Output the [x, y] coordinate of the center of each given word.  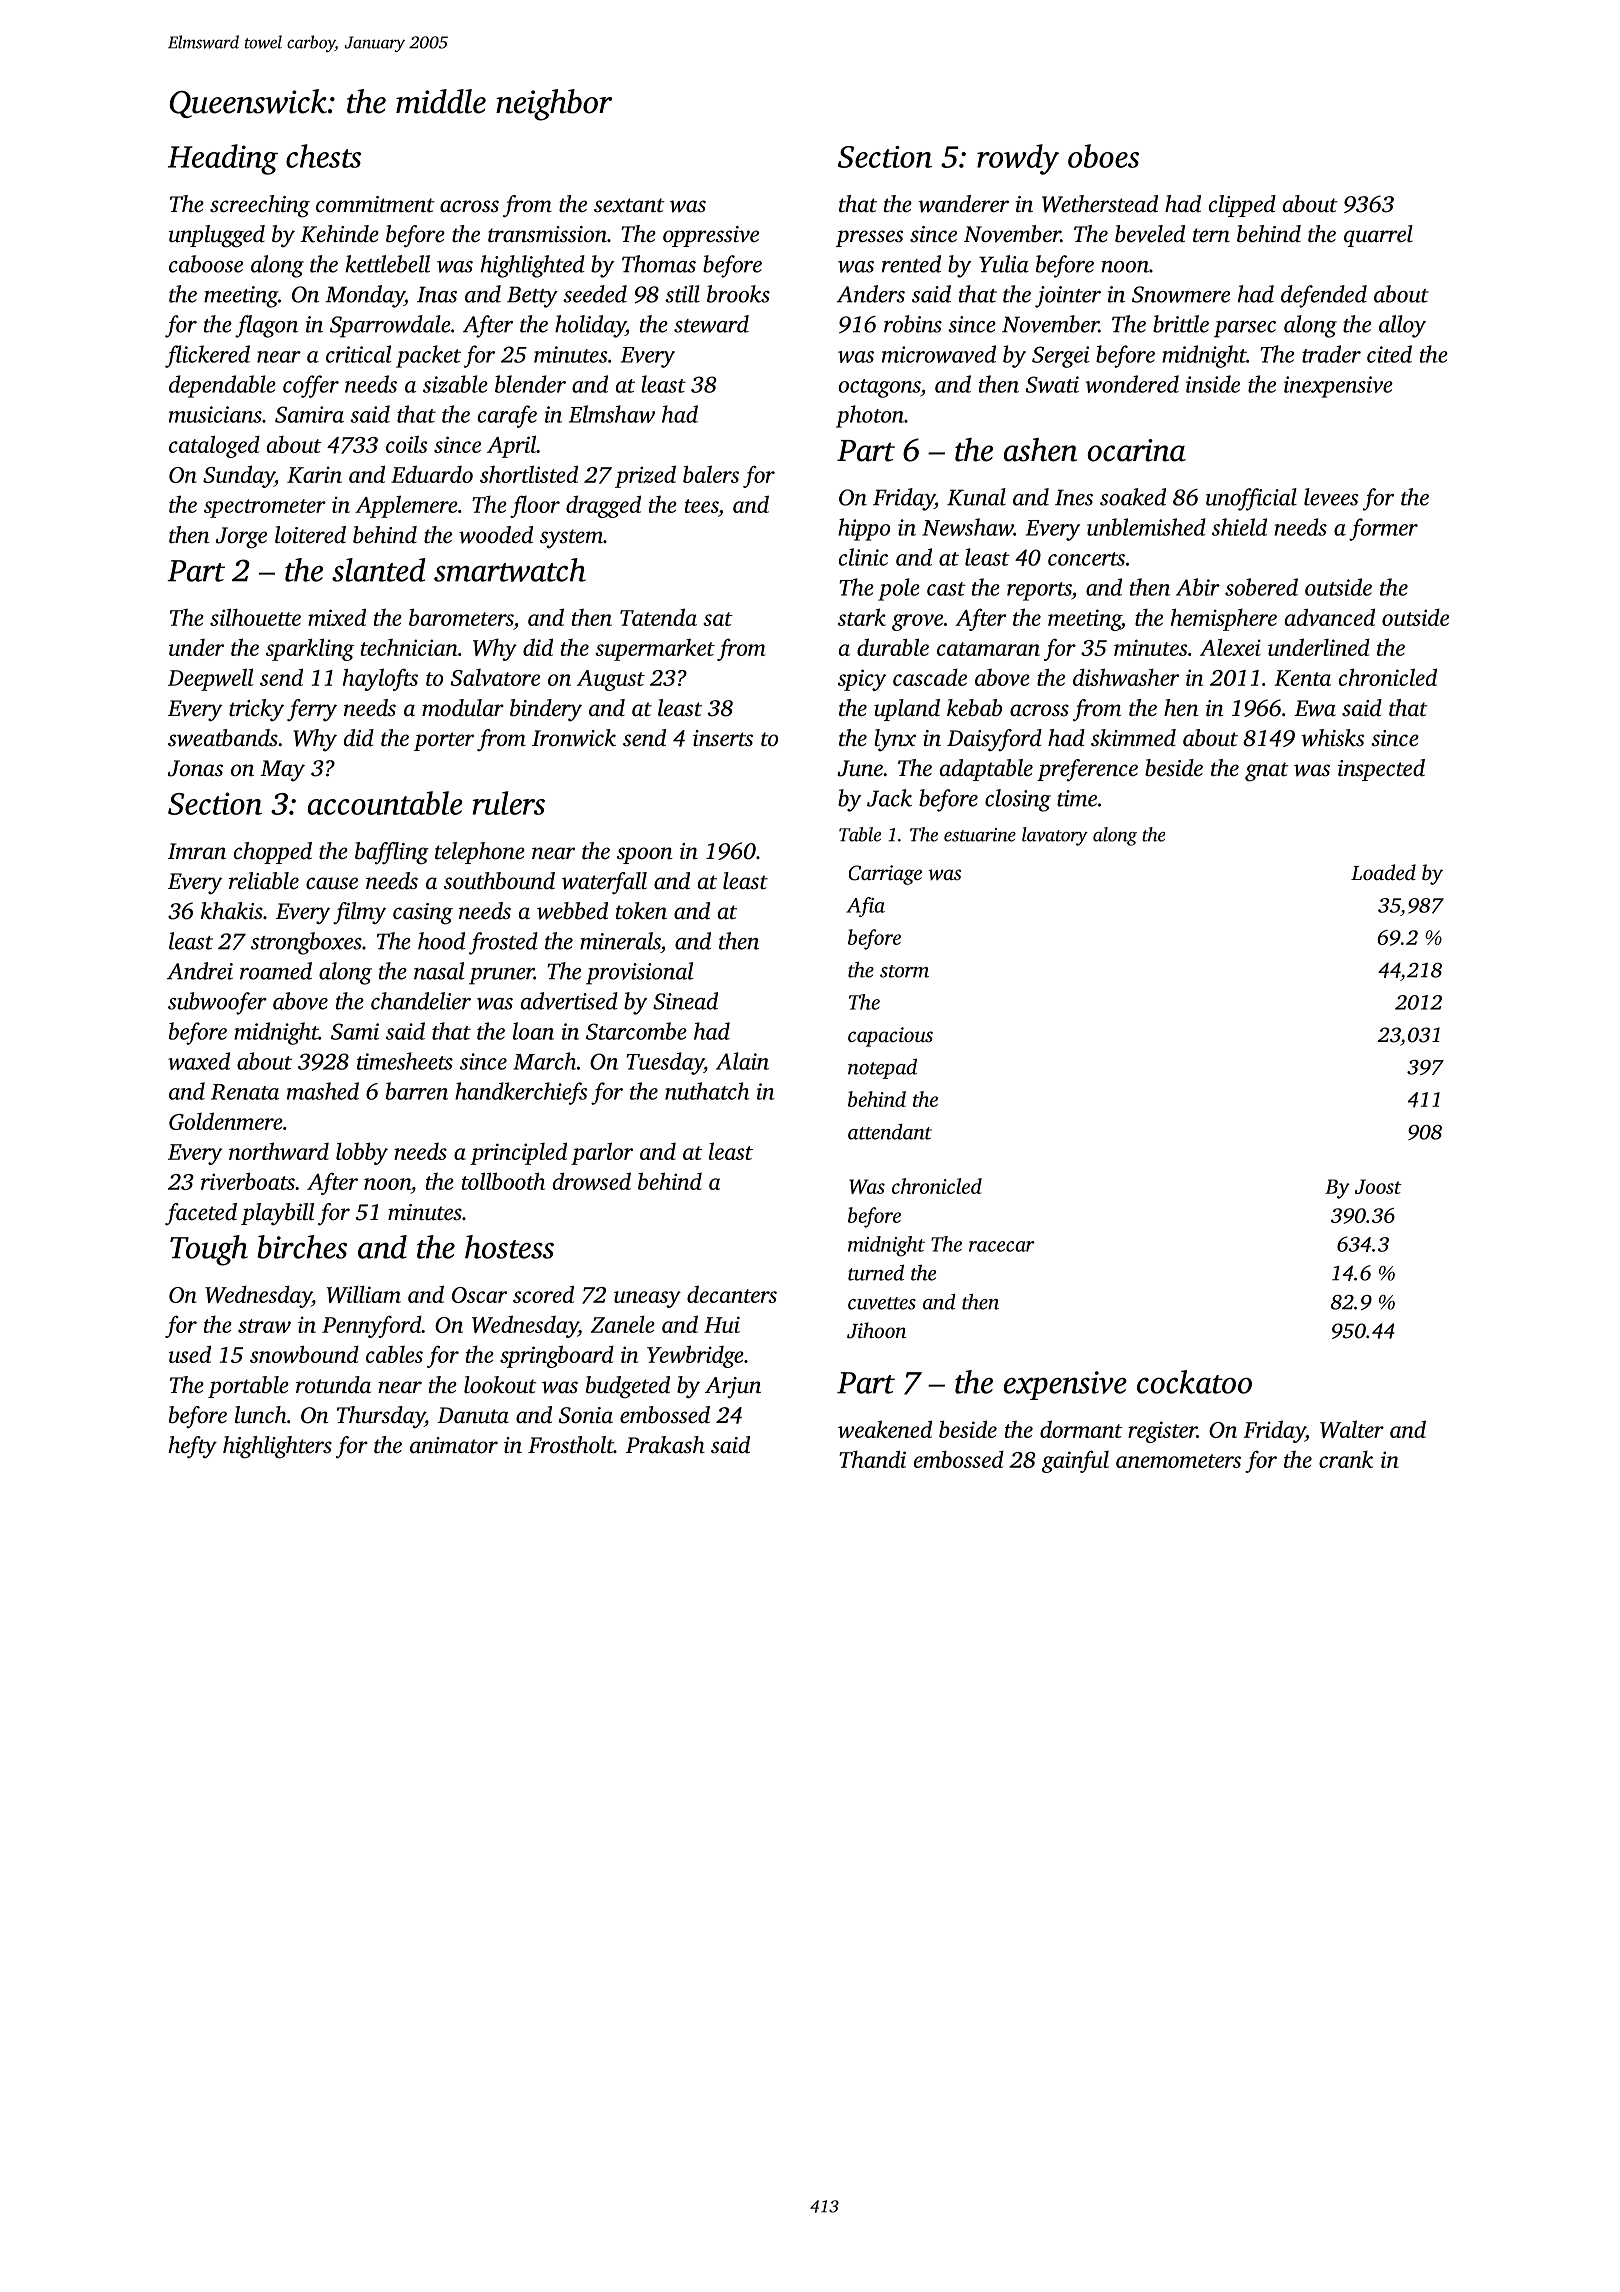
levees [1331, 497]
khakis [232, 911]
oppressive [711, 236]
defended [1324, 296]
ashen [1040, 450]
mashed [323, 1091]
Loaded [1383, 872]
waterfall [604, 883]
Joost [1378, 1186]
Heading [223, 159]
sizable [455, 384]
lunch [261, 1415]
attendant [890, 1131]
